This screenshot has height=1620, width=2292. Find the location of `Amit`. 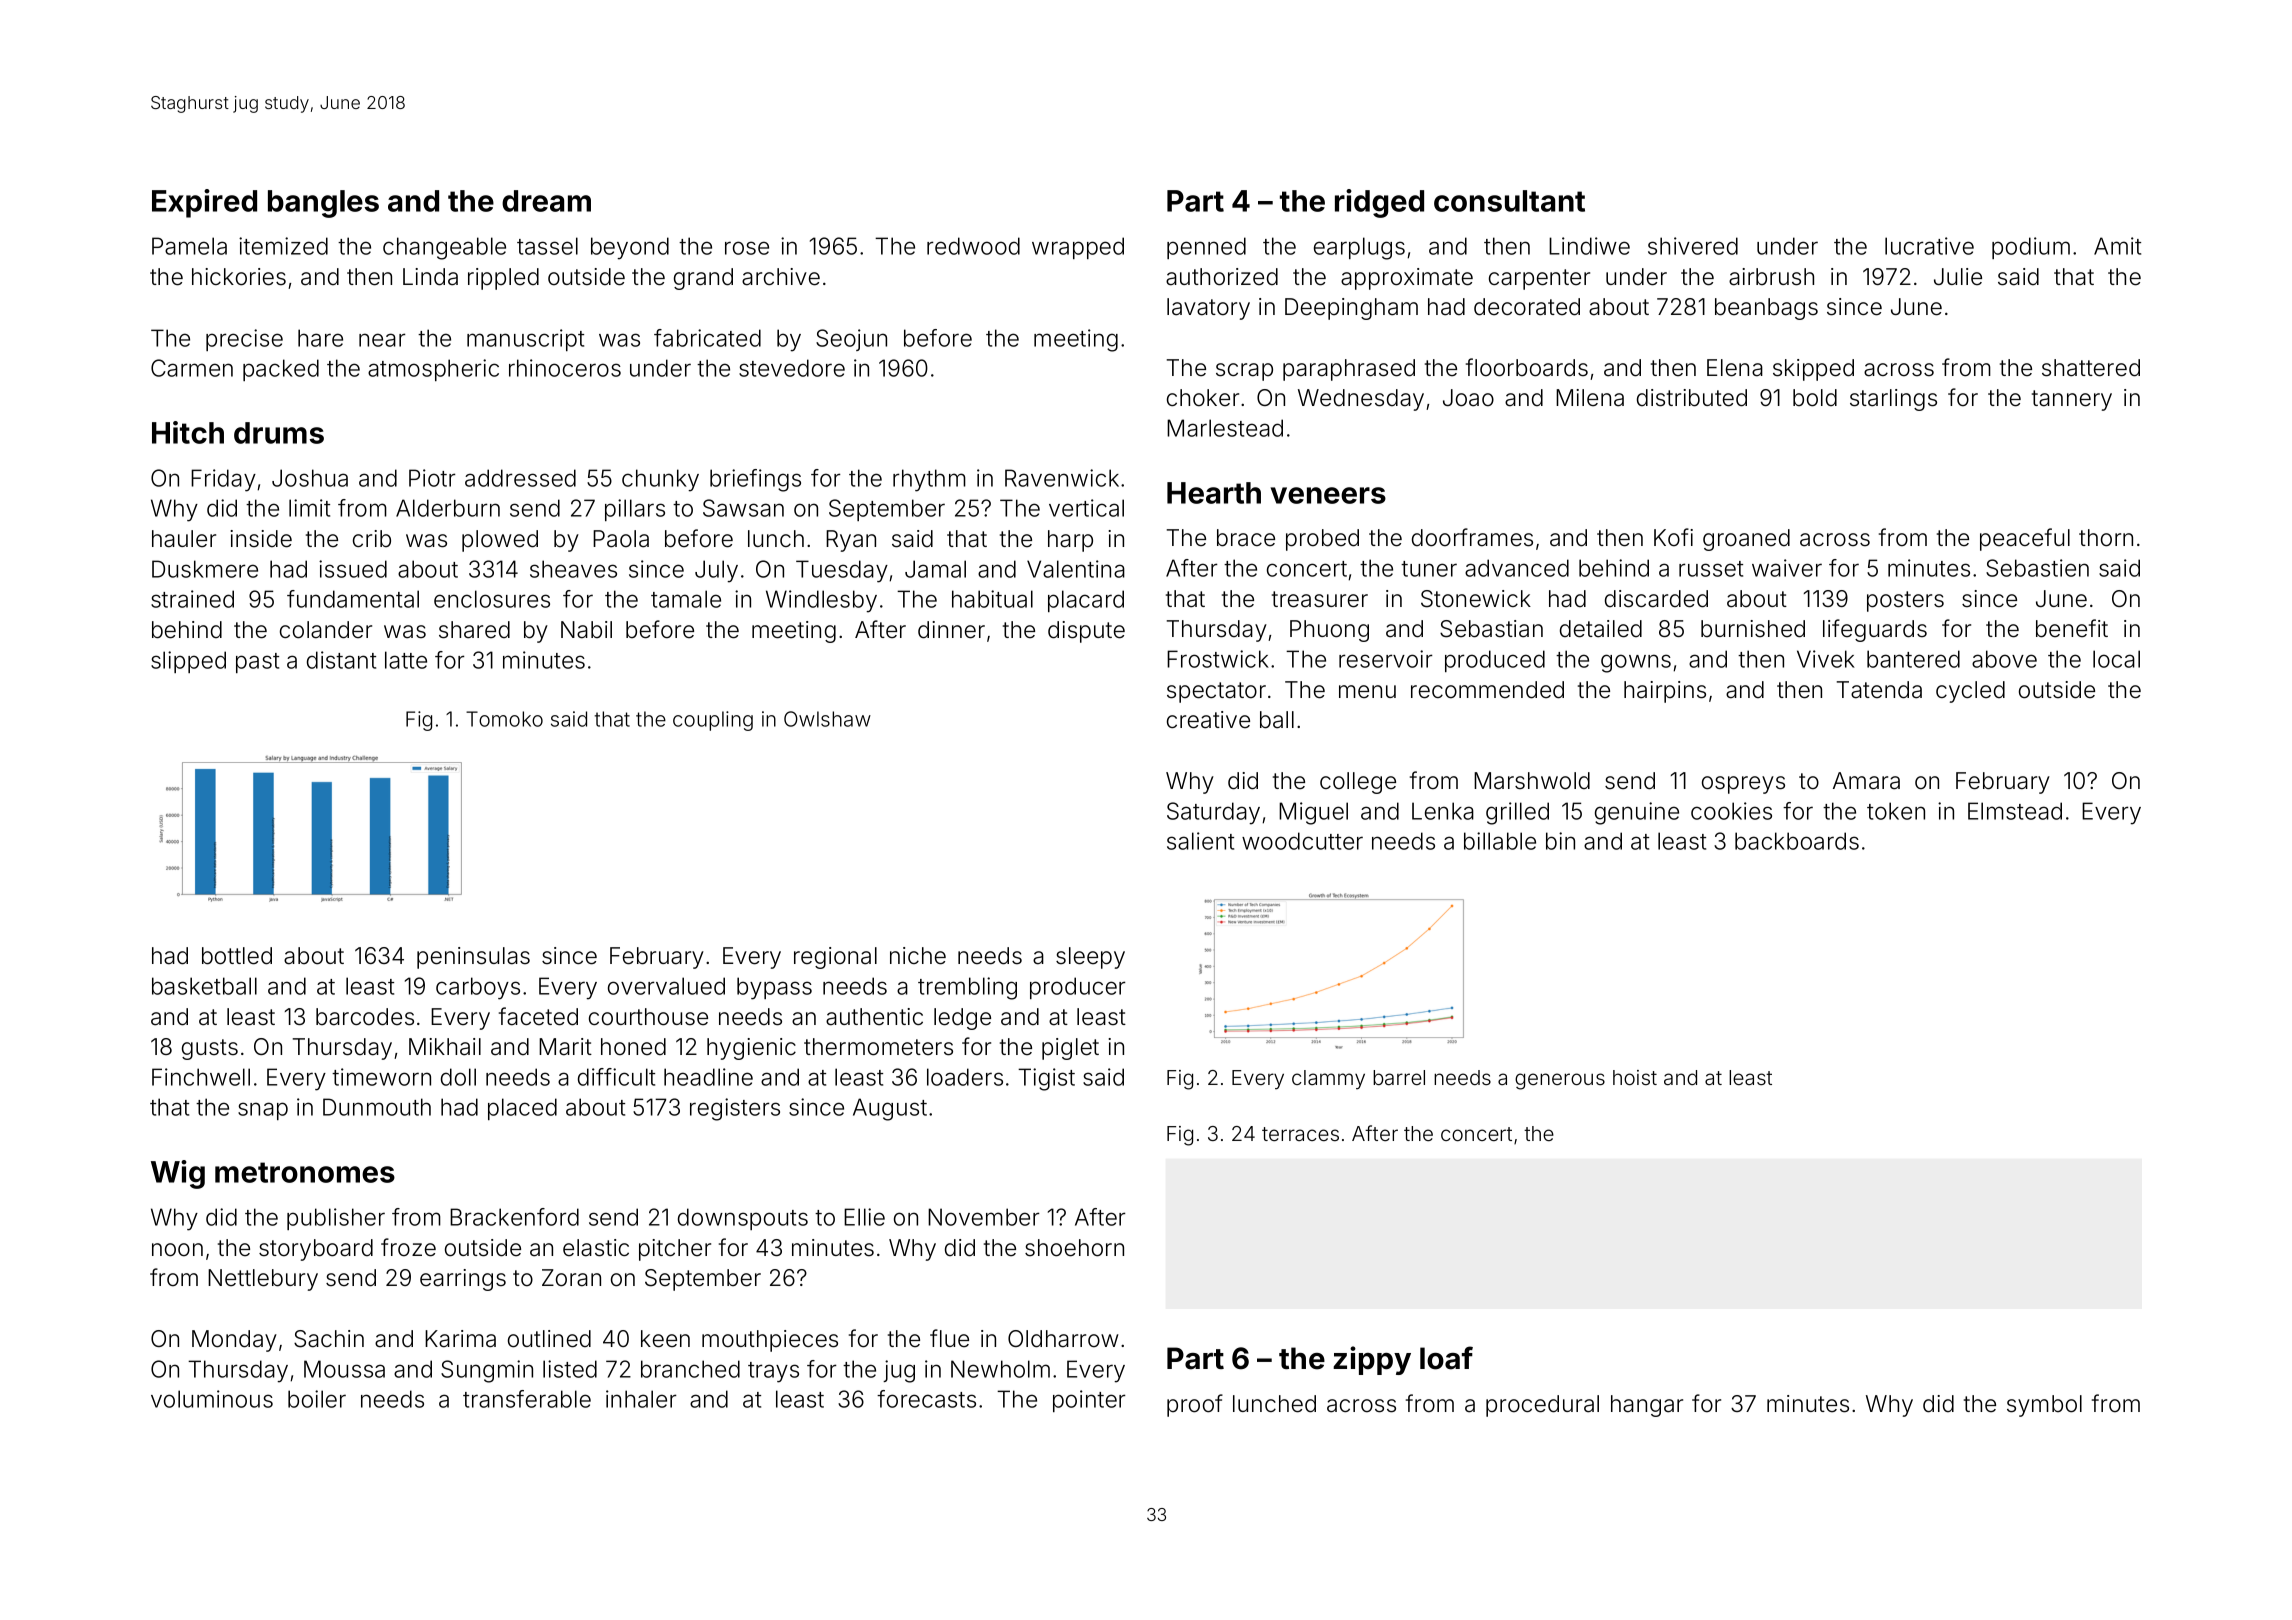

Amit is located at coordinates (2117, 246).
